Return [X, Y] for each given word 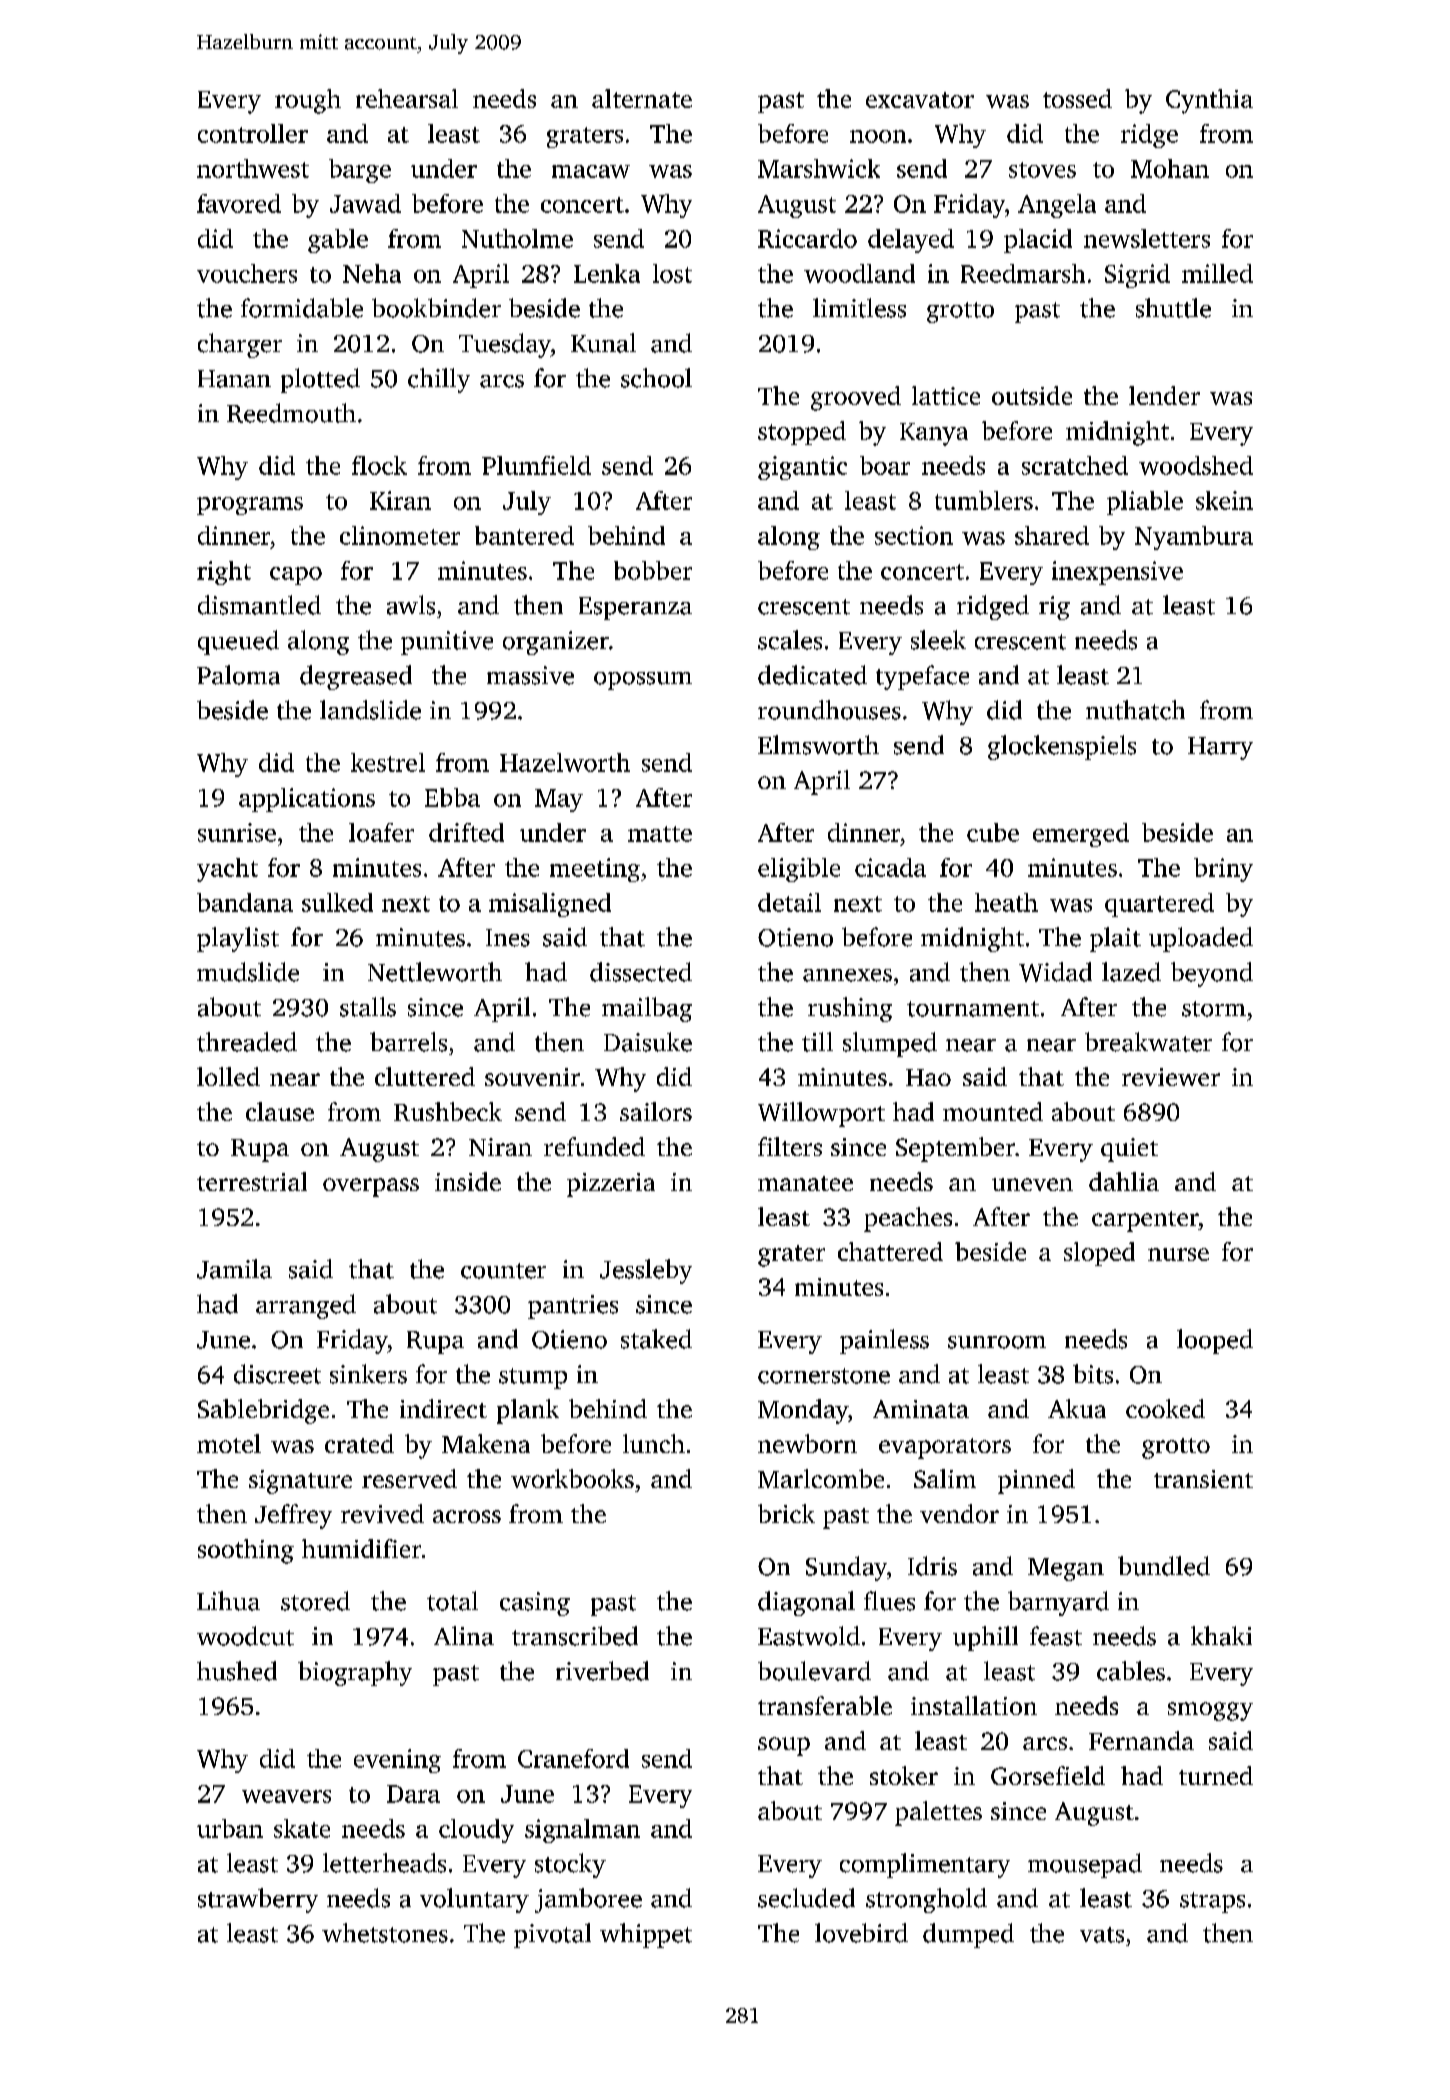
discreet [277, 1374]
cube [993, 832]
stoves [1042, 170]
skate [302, 1828]
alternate [642, 98]
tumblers [984, 500]
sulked [337, 902]
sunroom [997, 1342]
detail [789, 902]
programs [250, 506]
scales [790, 640]
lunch [654, 1443]
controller [253, 133]
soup [784, 1746]
